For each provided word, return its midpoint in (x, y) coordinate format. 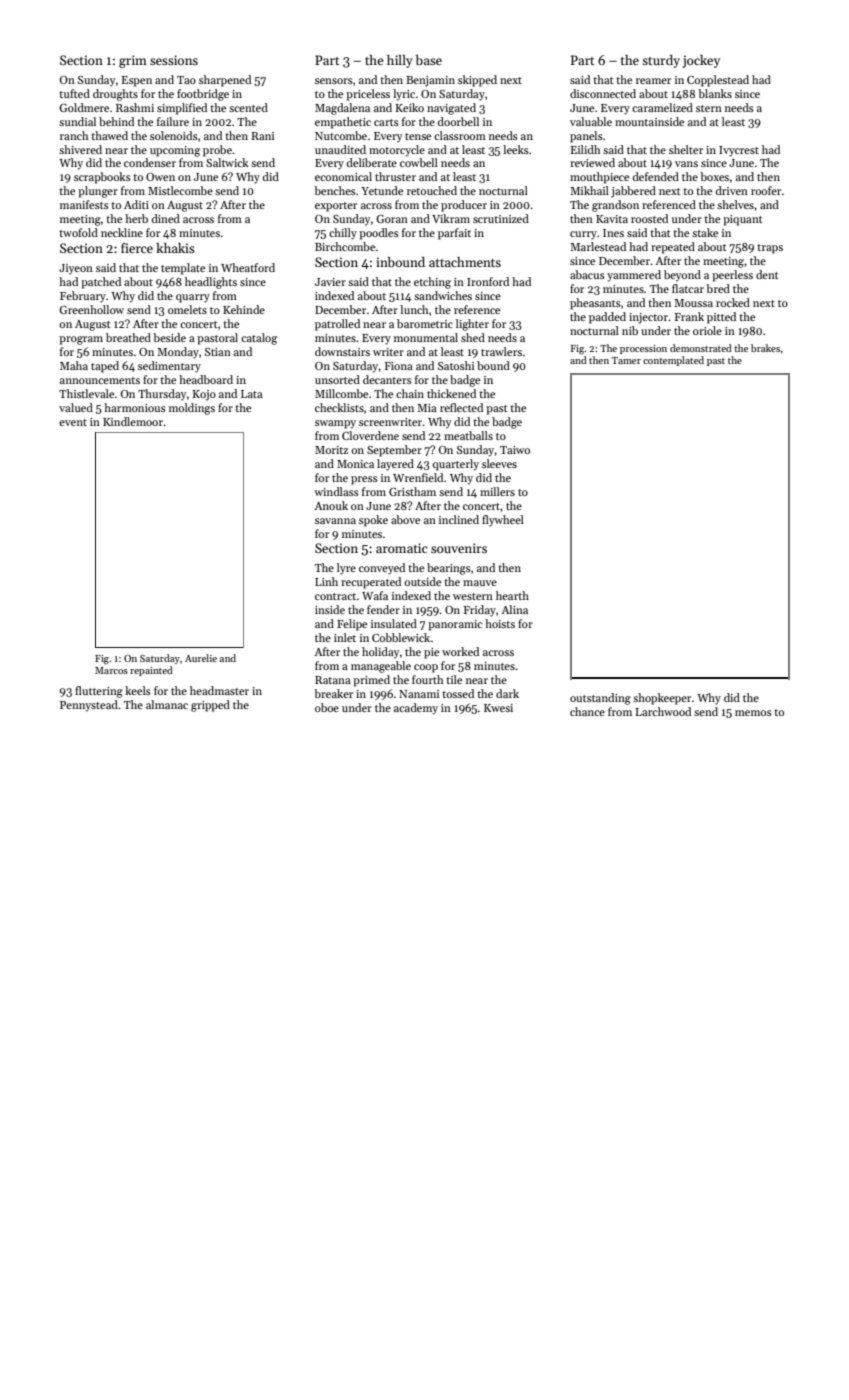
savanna (335, 521)
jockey (701, 61)
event (73, 422)
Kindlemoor (133, 421)
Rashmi (135, 107)
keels (138, 690)
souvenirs (459, 548)
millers (497, 491)
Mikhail (589, 190)
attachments (465, 262)
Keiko (410, 107)
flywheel (503, 521)
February (83, 297)
